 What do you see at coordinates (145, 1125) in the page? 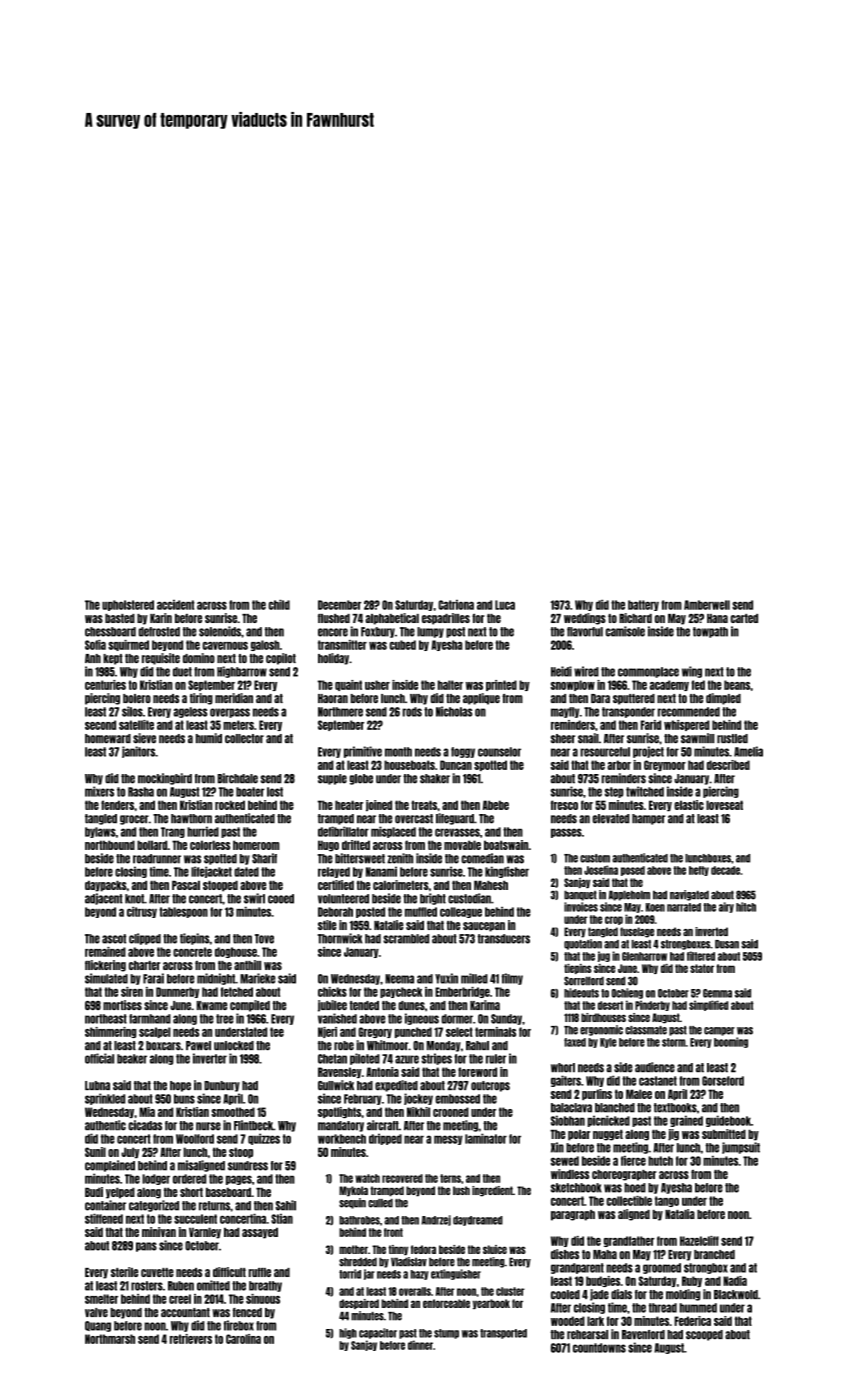
I see `cicadas` at bounding box center [145, 1125].
